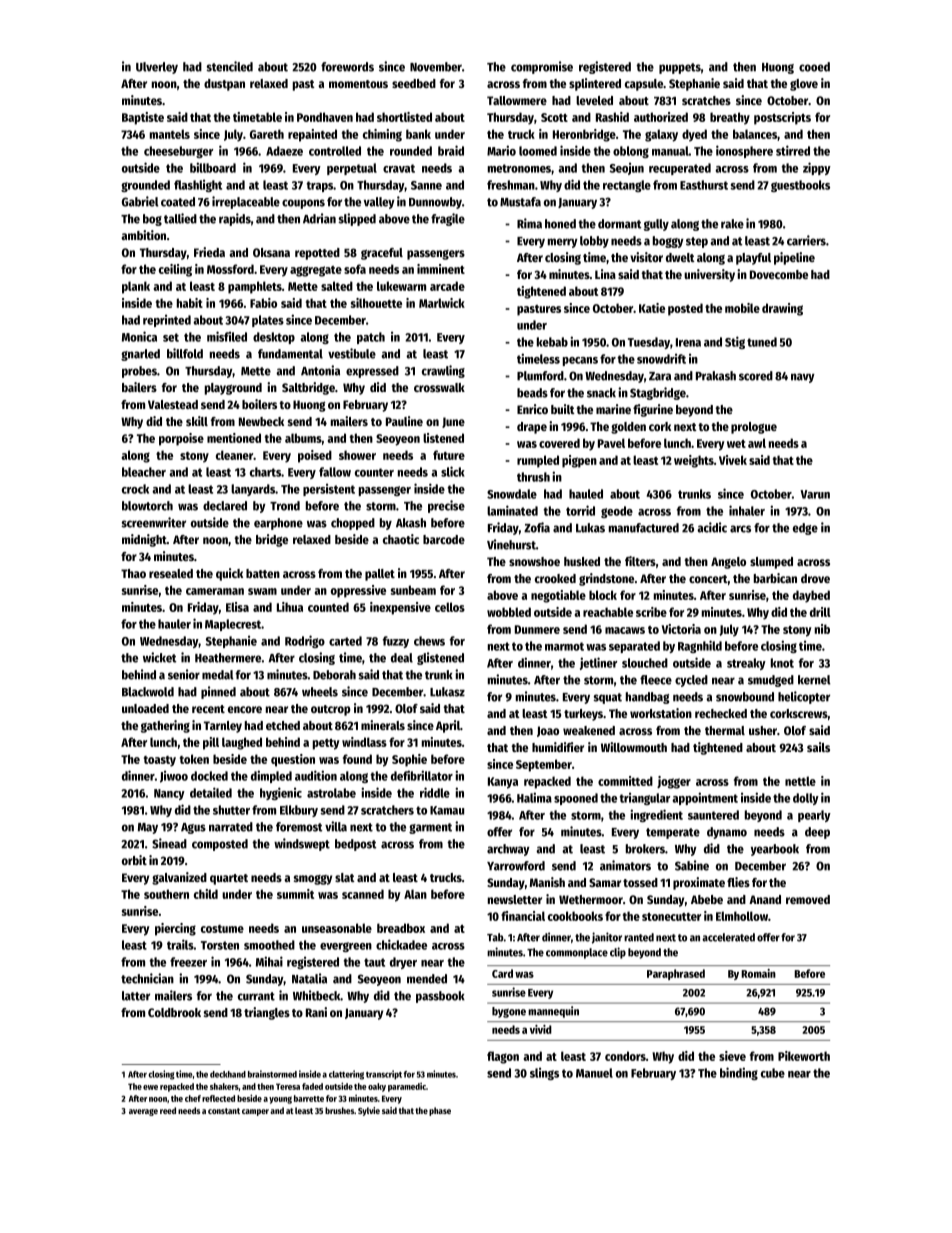 This screenshot has width=952, height=1233. I want to click on toasty, so click(160, 761).
